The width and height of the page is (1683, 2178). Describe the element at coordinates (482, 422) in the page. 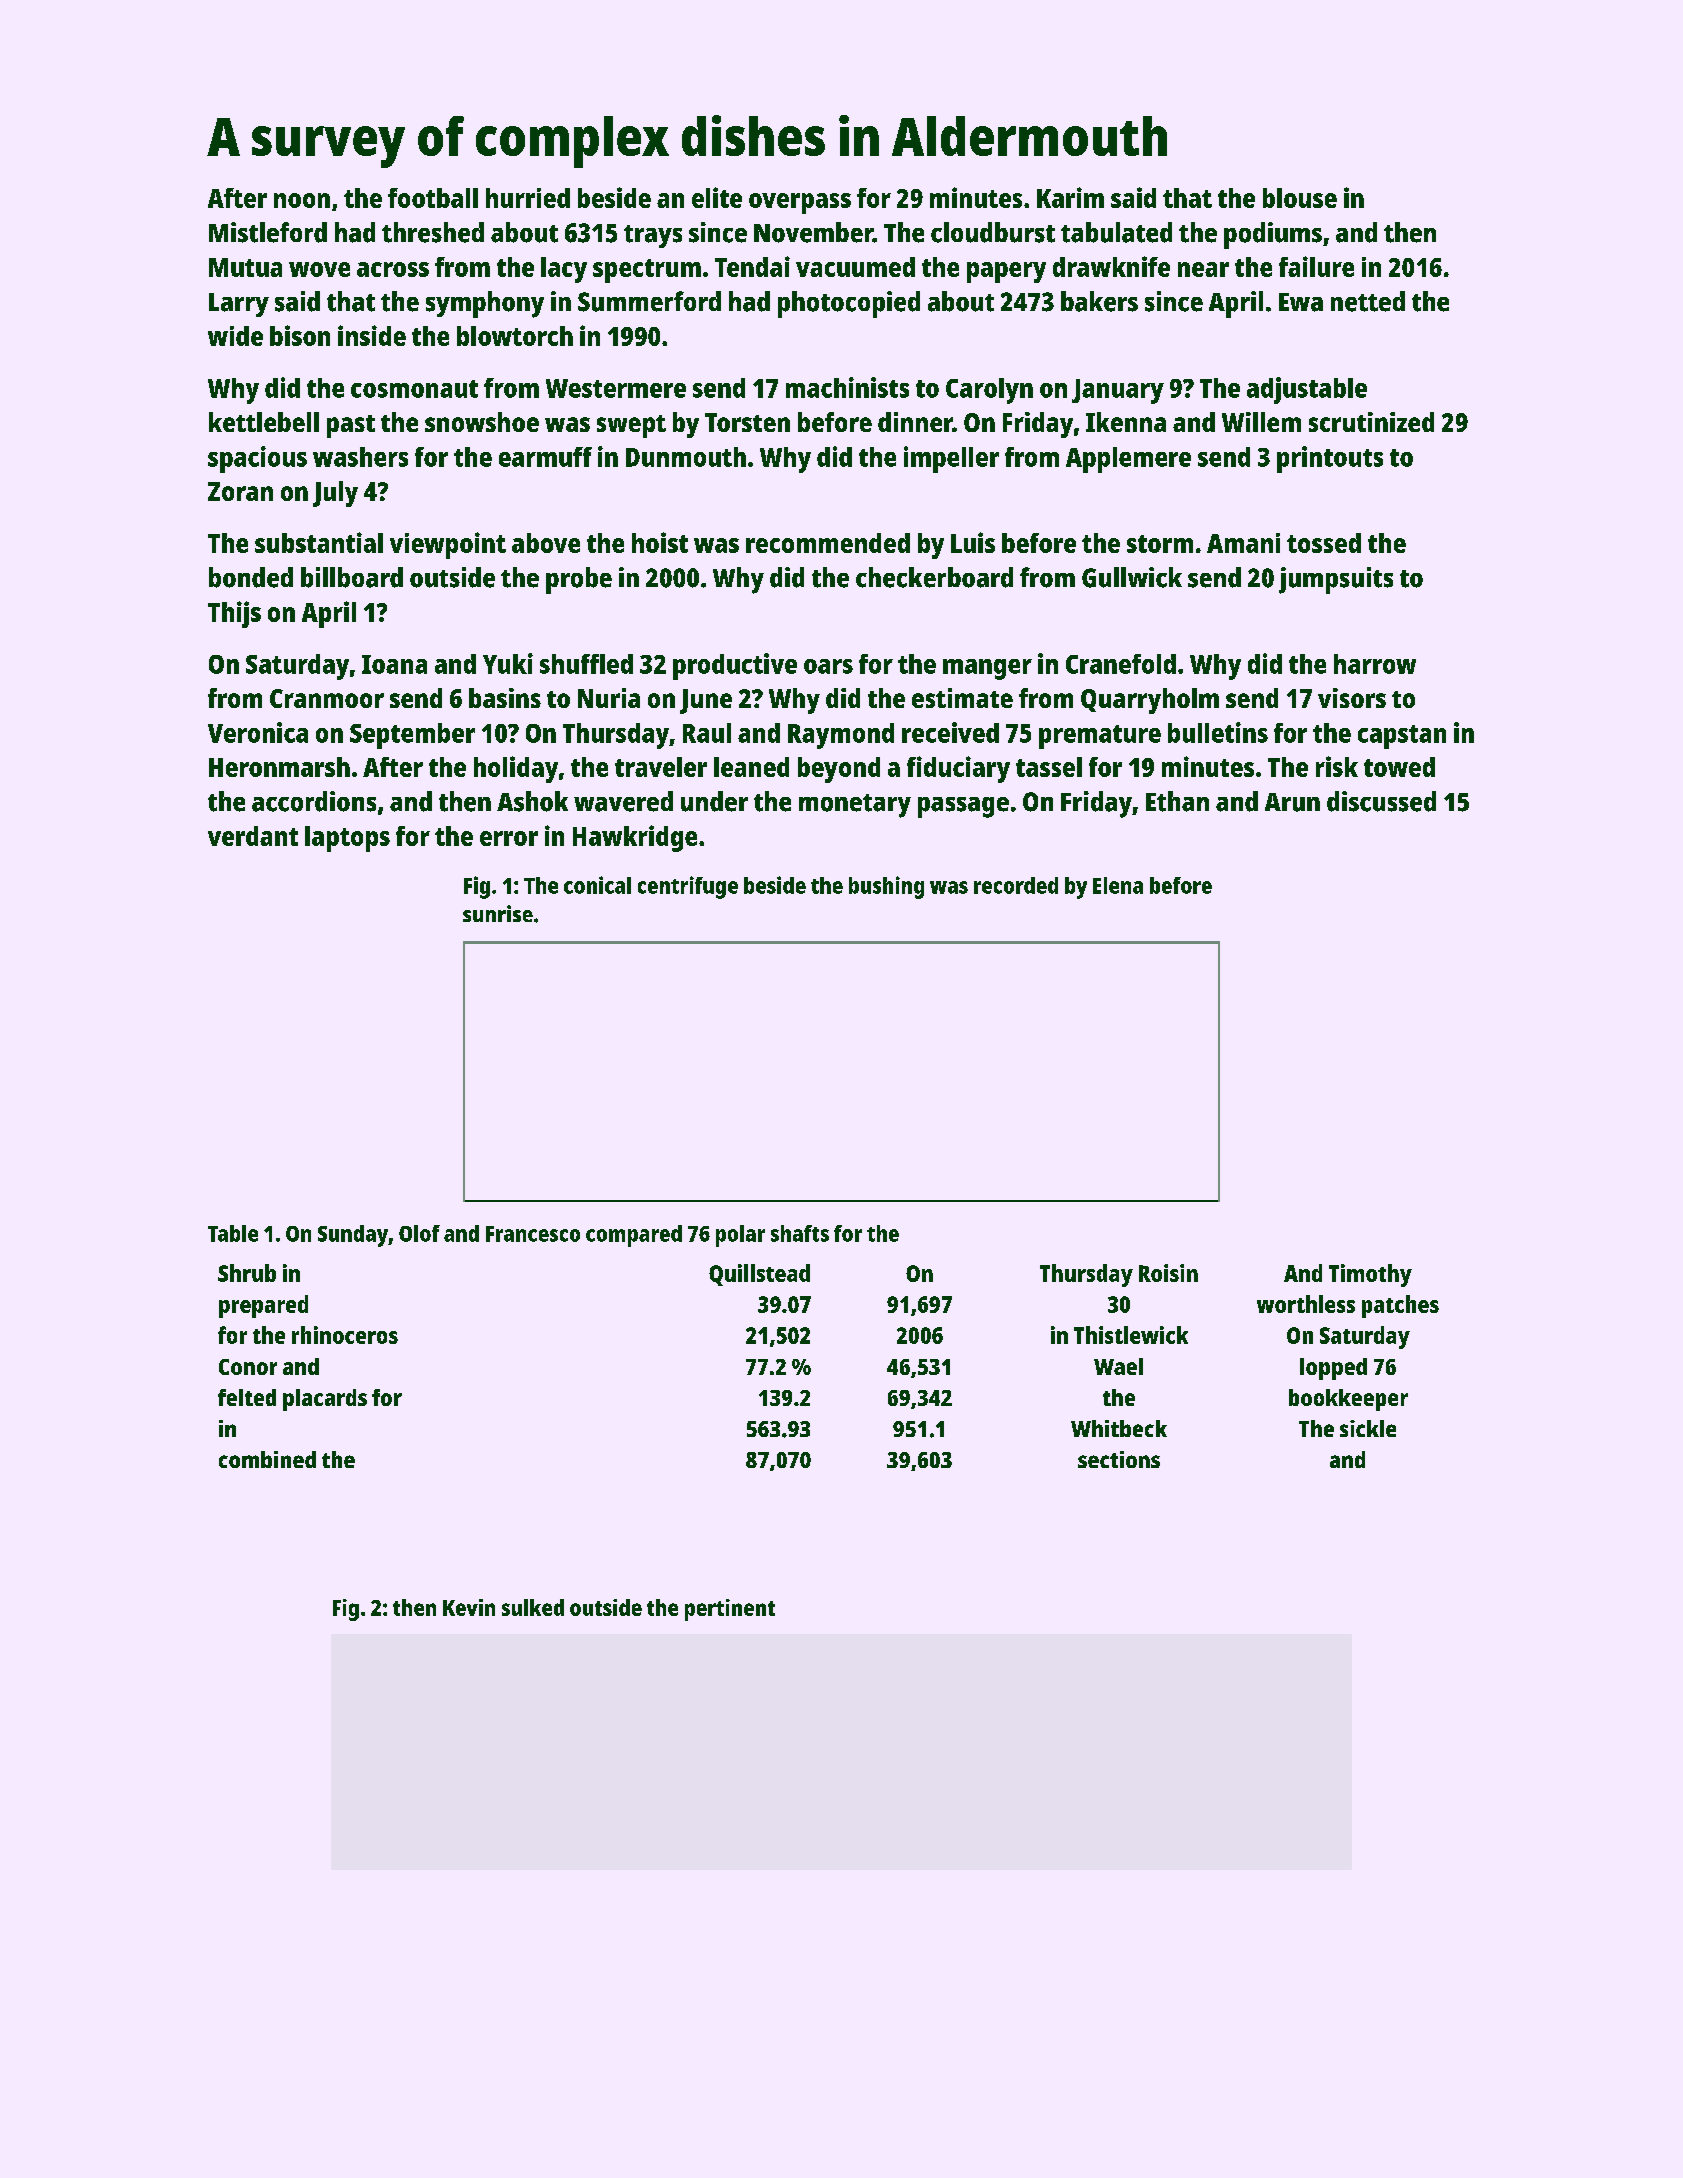

I see `snowshoe` at that location.
